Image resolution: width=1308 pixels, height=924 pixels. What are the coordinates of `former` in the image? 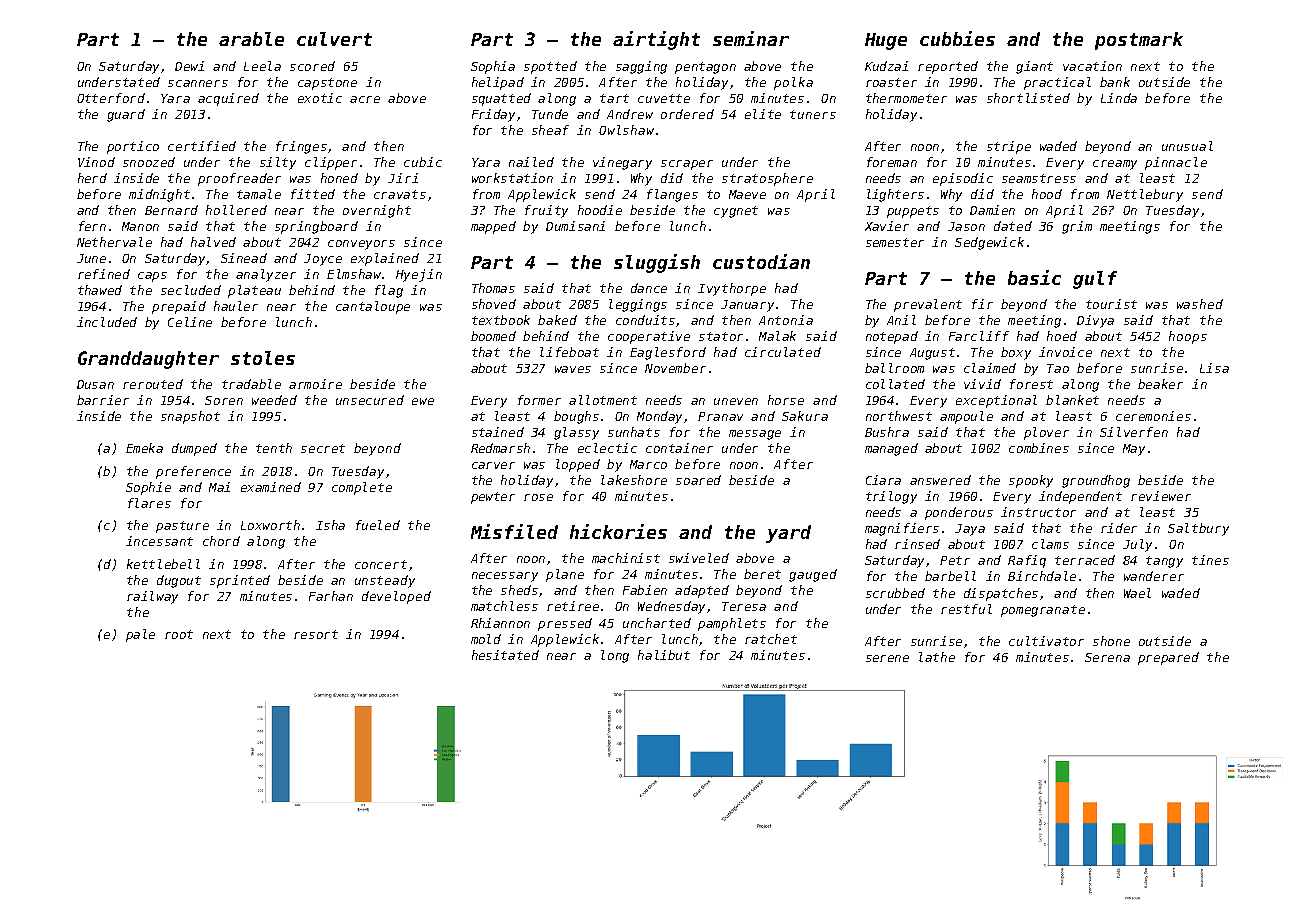 It's located at (539, 400).
